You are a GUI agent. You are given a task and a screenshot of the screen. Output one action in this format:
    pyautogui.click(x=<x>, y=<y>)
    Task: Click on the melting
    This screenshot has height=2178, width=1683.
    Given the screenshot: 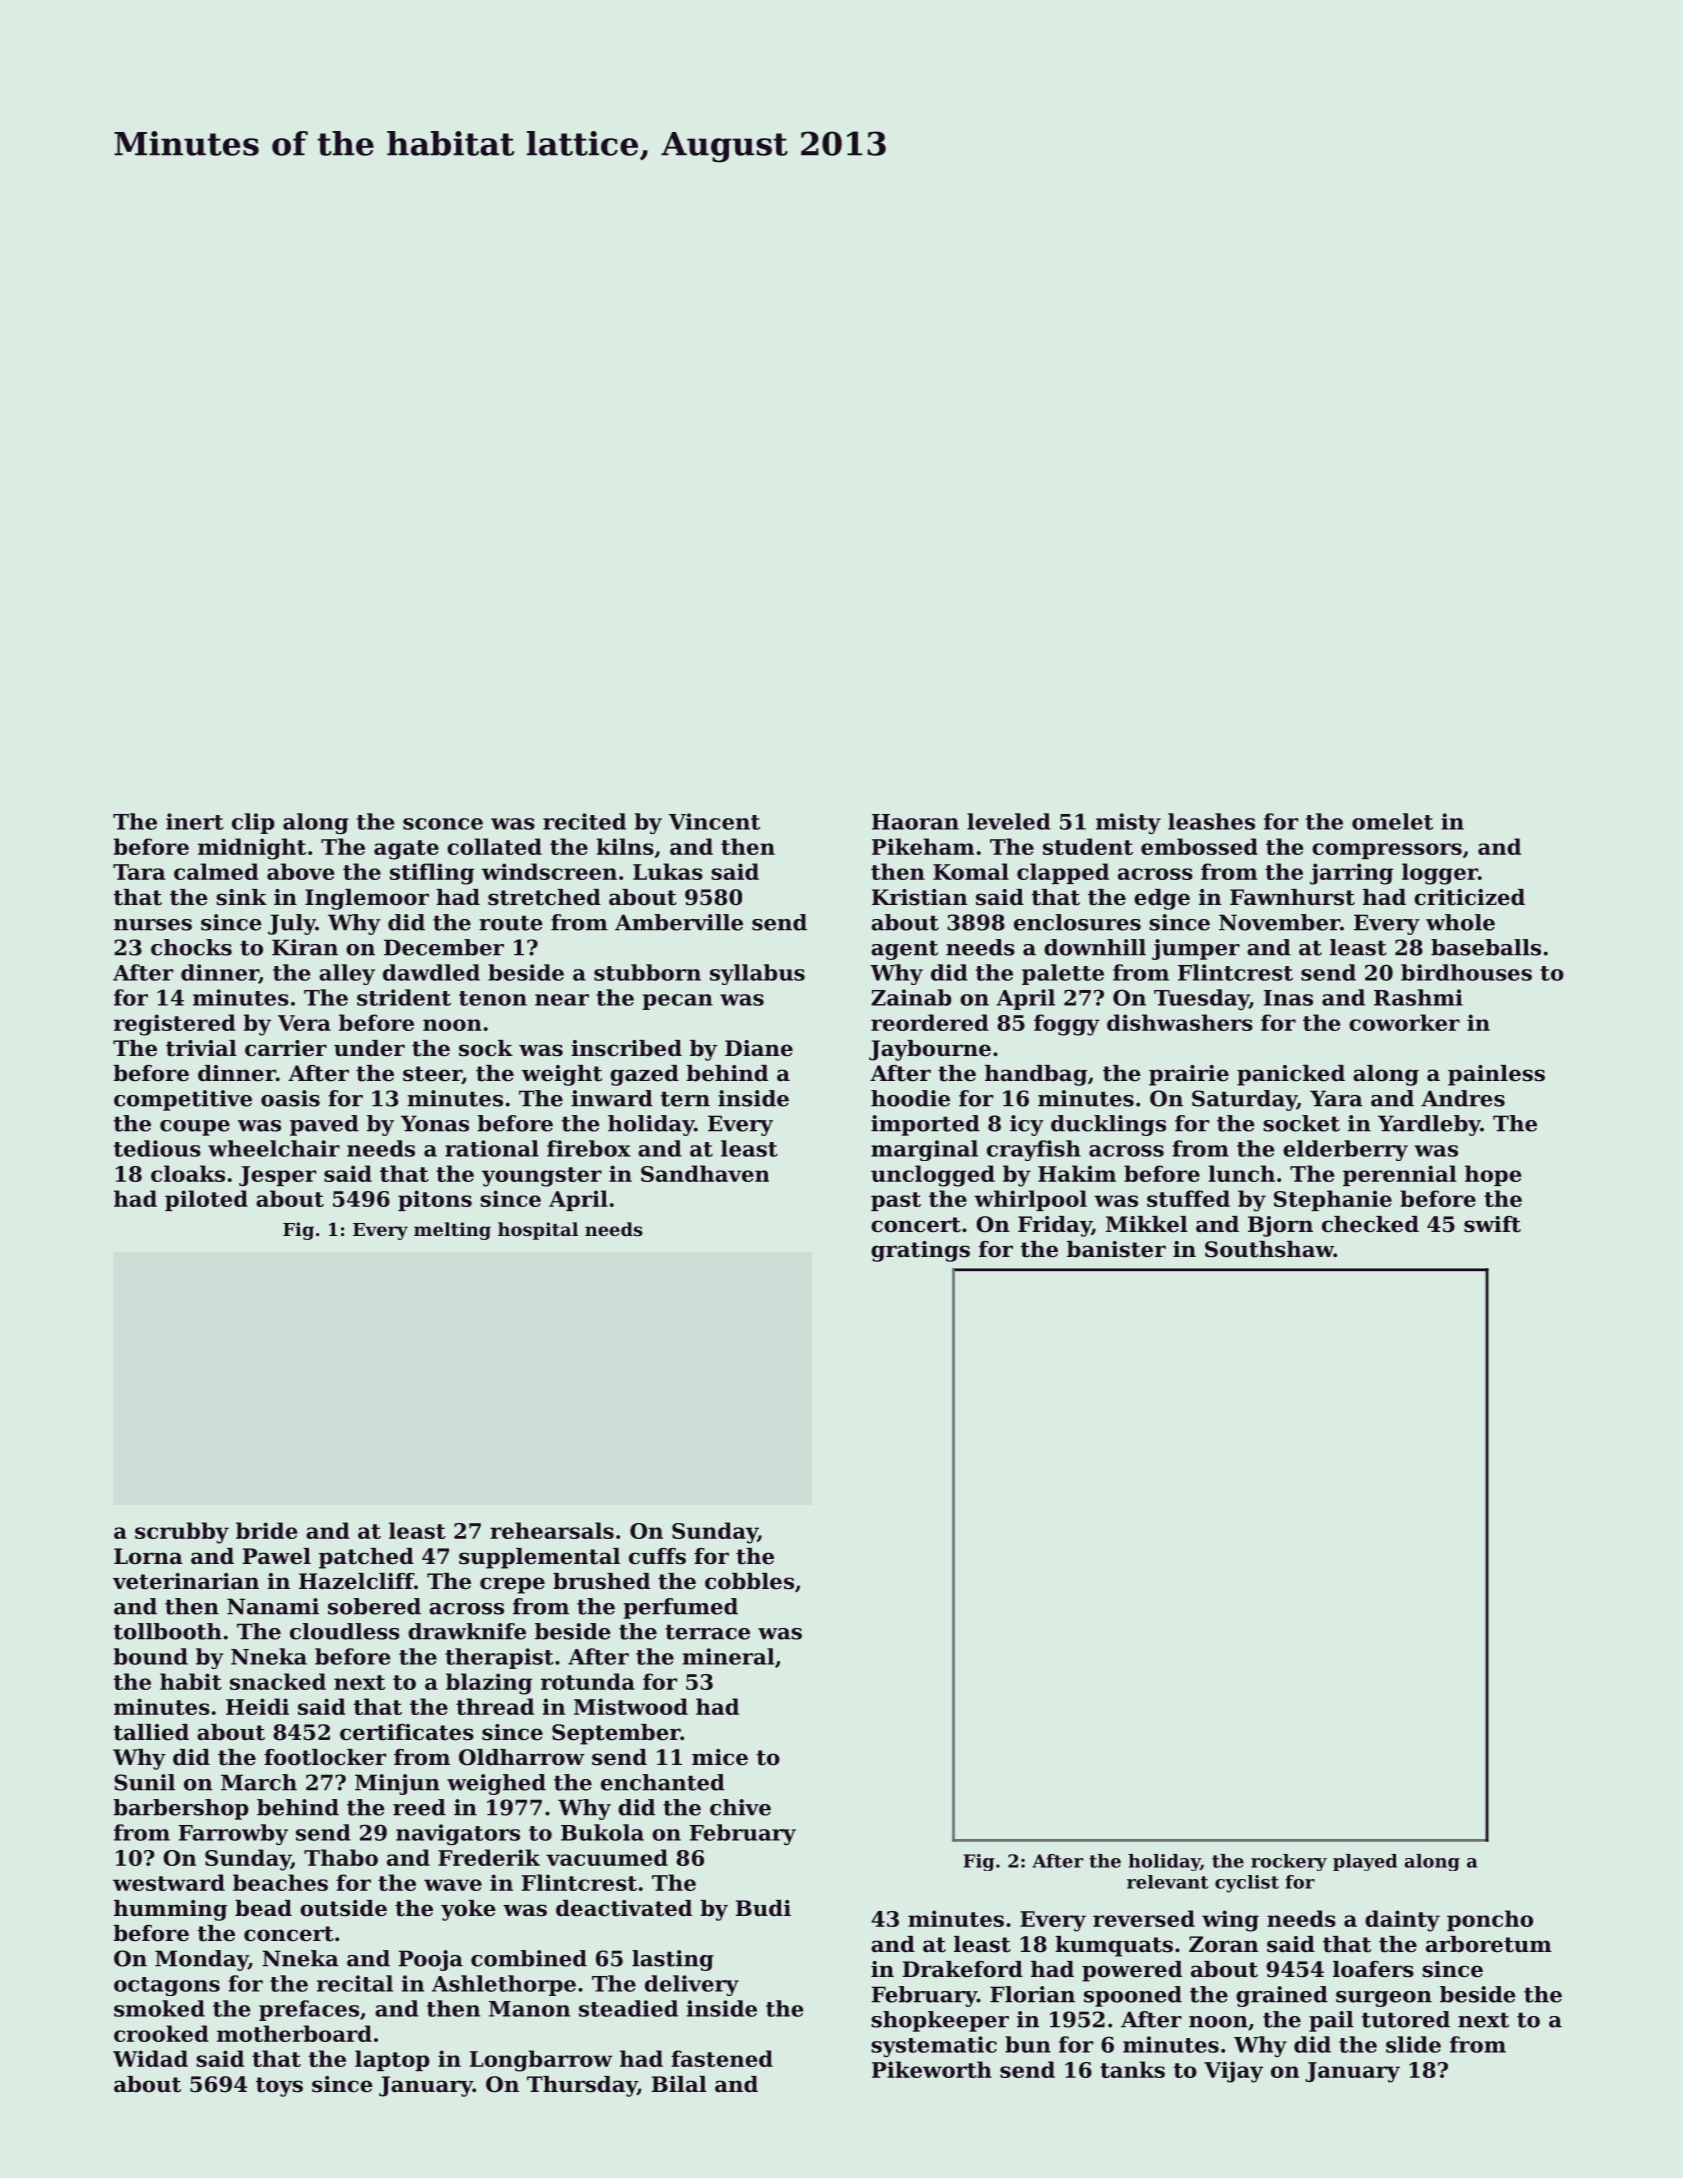 What is the action you would take?
    pyautogui.click(x=452, y=1231)
